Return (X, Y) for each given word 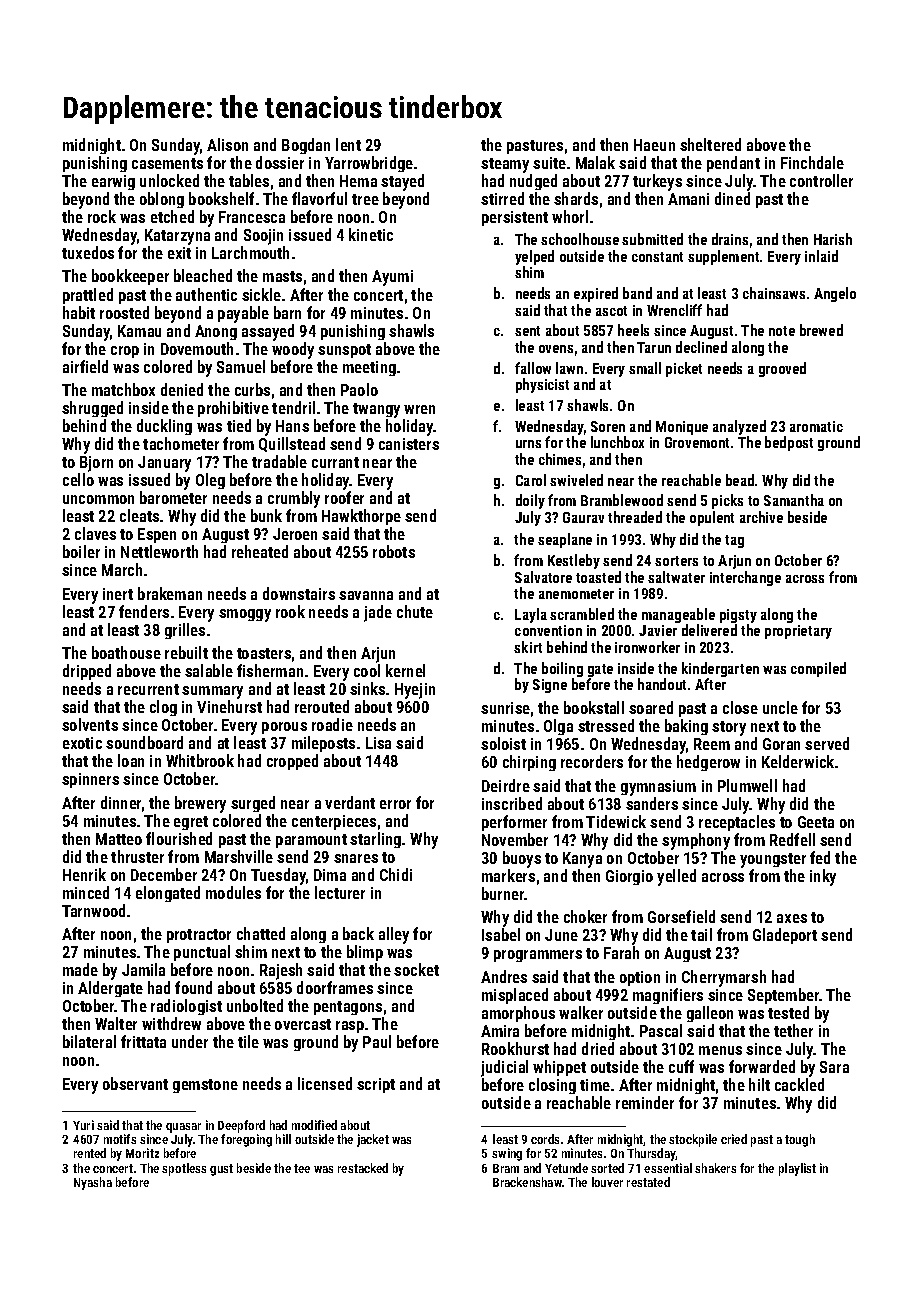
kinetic (371, 234)
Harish (833, 239)
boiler (81, 551)
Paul (377, 1041)
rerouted (322, 706)
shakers (715, 1168)
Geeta (816, 822)
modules (233, 892)
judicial (504, 1068)
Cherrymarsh (724, 978)
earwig (113, 182)
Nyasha (93, 1183)
